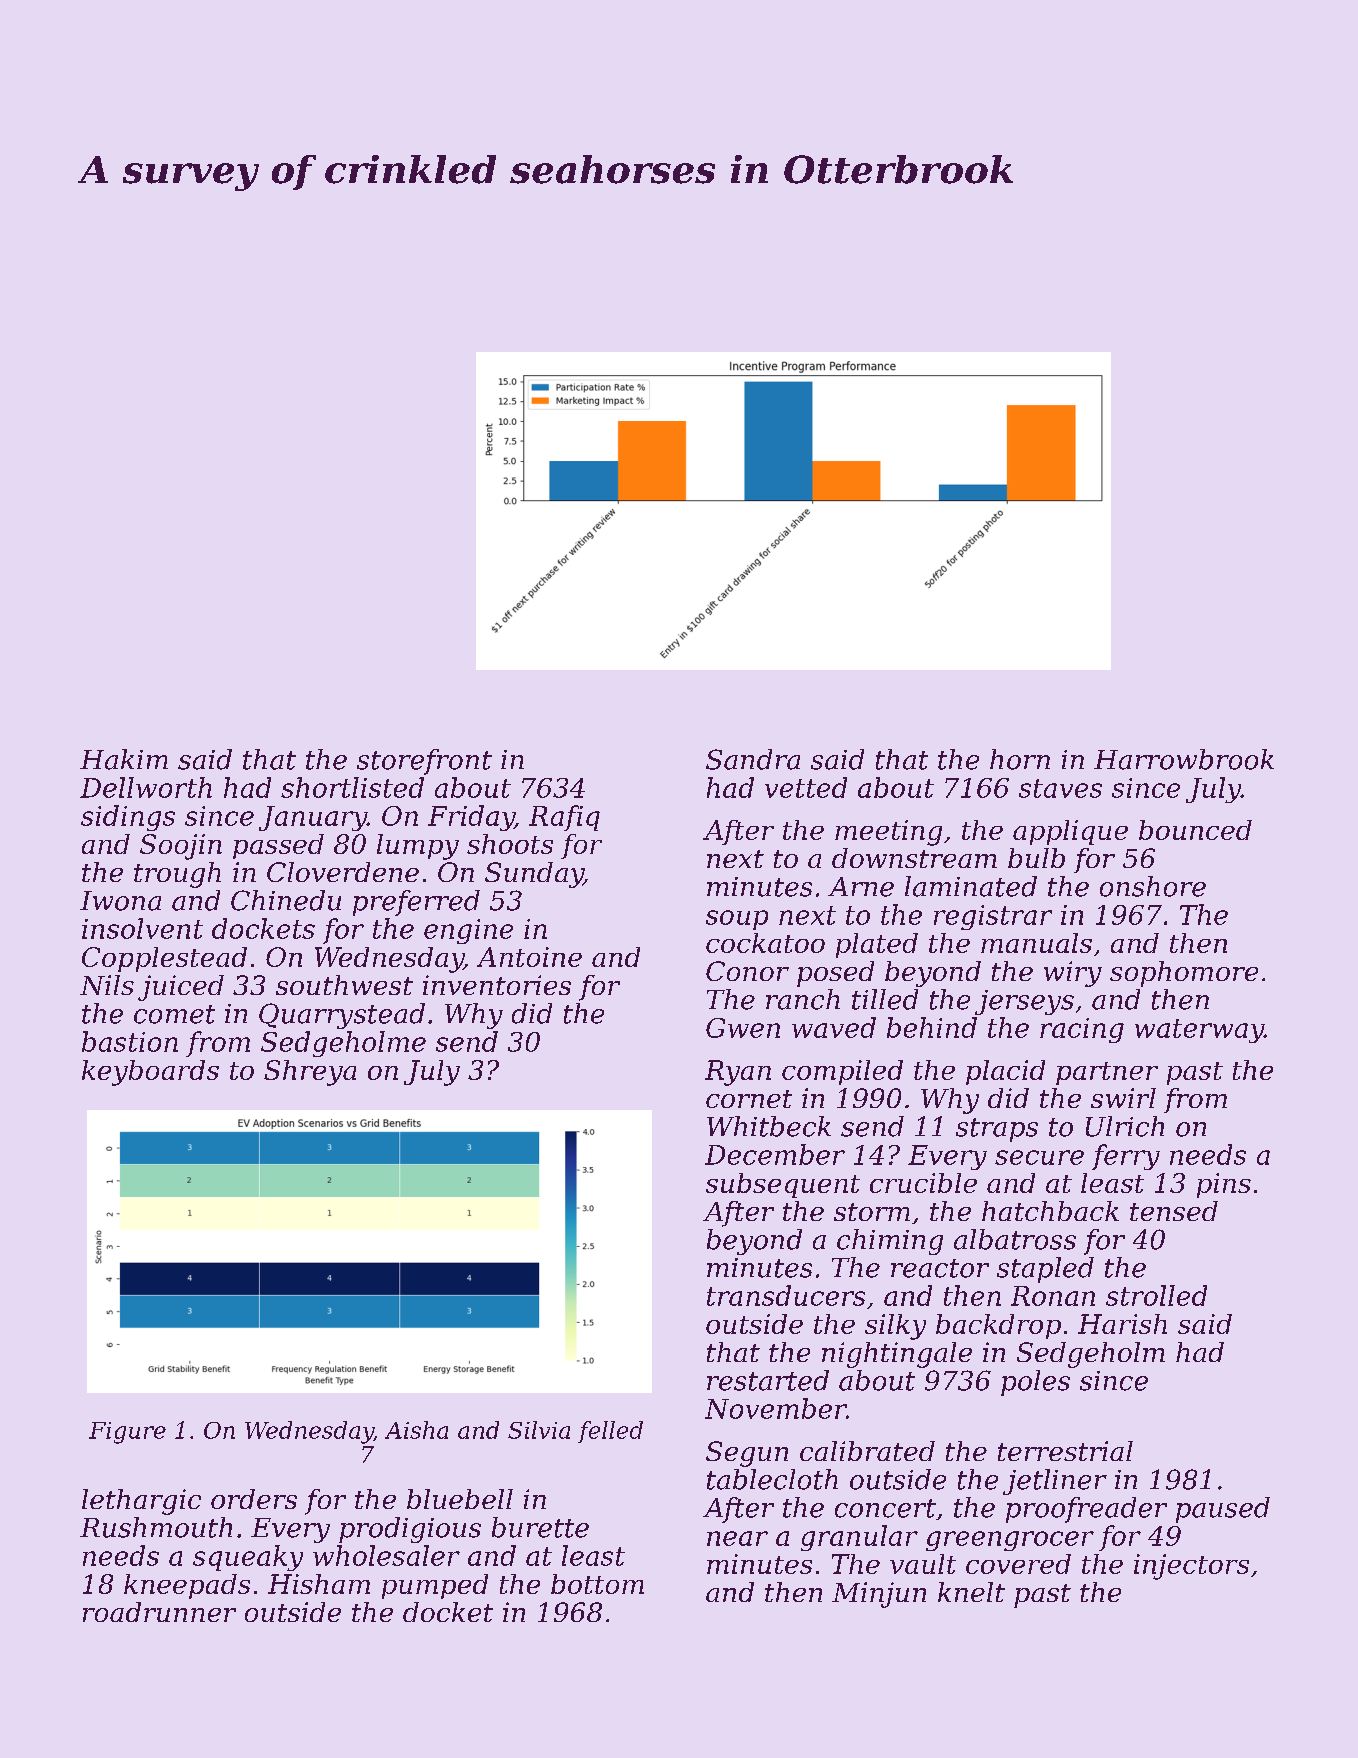 This screenshot has width=1358, height=1758. What do you see at coordinates (842, 1072) in the screenshot?
I see `compiled` at bounding box center [842, 1072].
